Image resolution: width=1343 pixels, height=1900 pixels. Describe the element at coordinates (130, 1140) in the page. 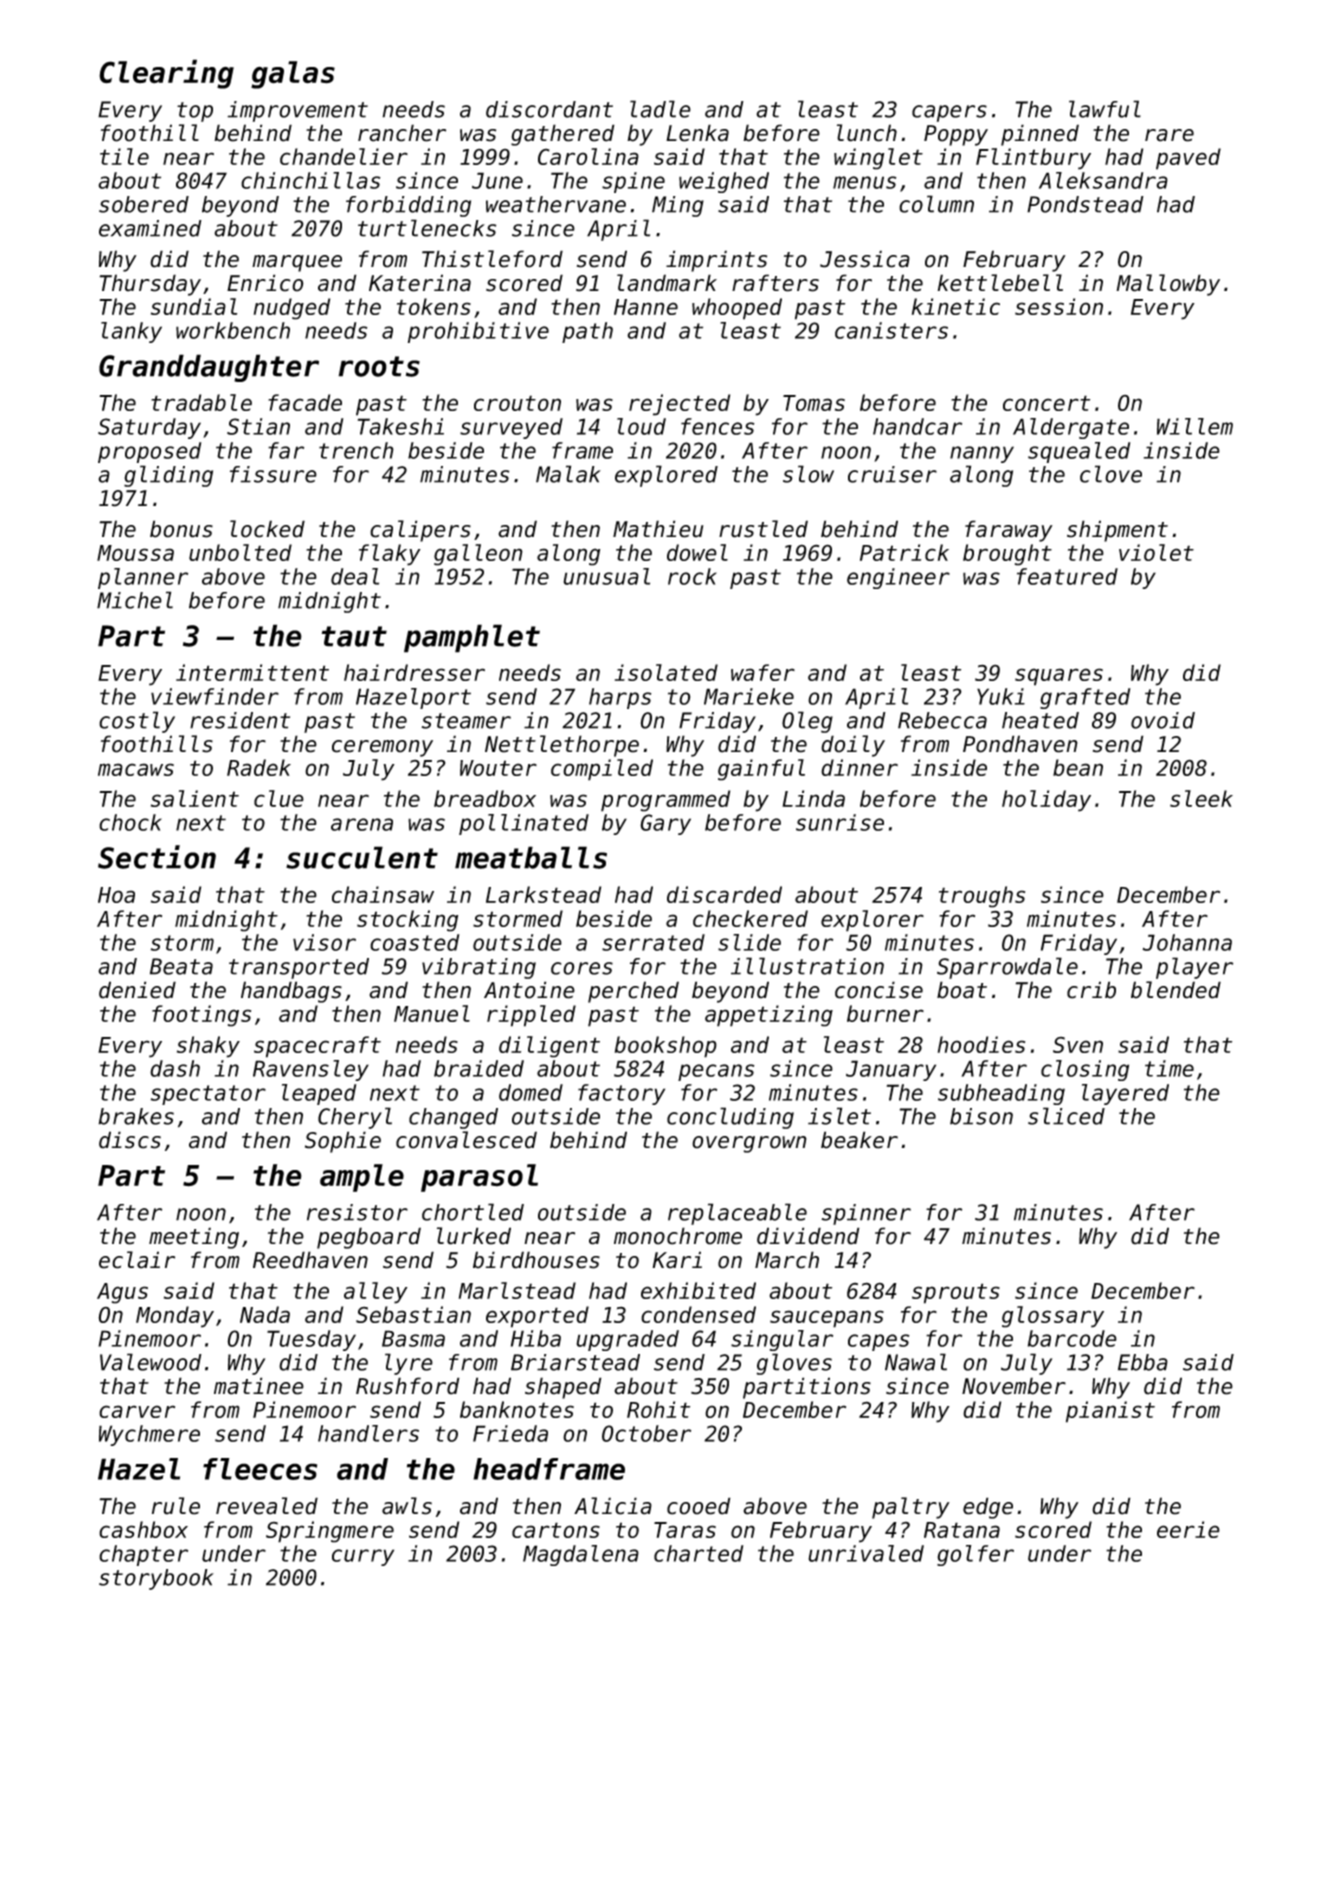

I see `discs` at that location.
